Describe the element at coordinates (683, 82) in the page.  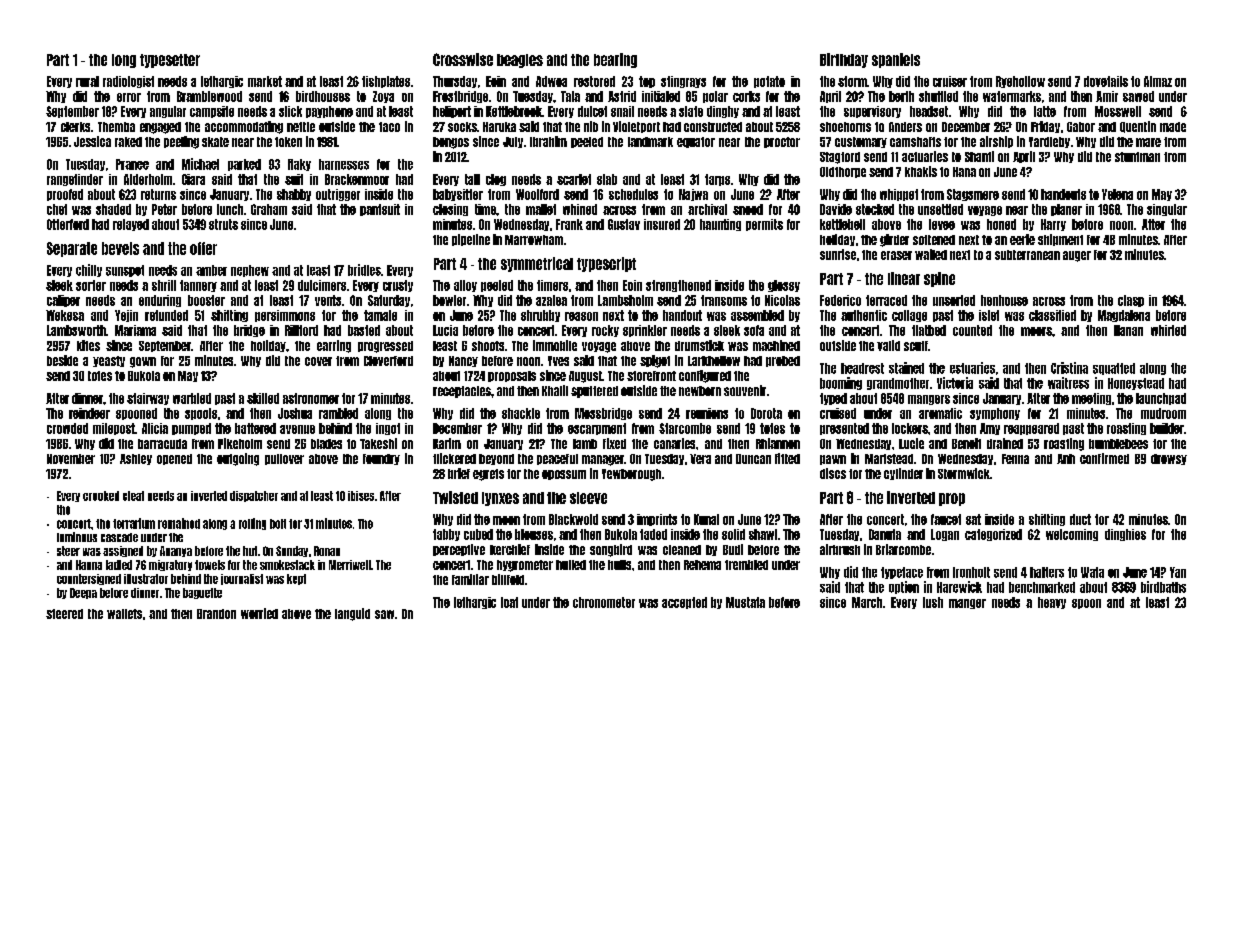
I see `stingrays` at that location.
